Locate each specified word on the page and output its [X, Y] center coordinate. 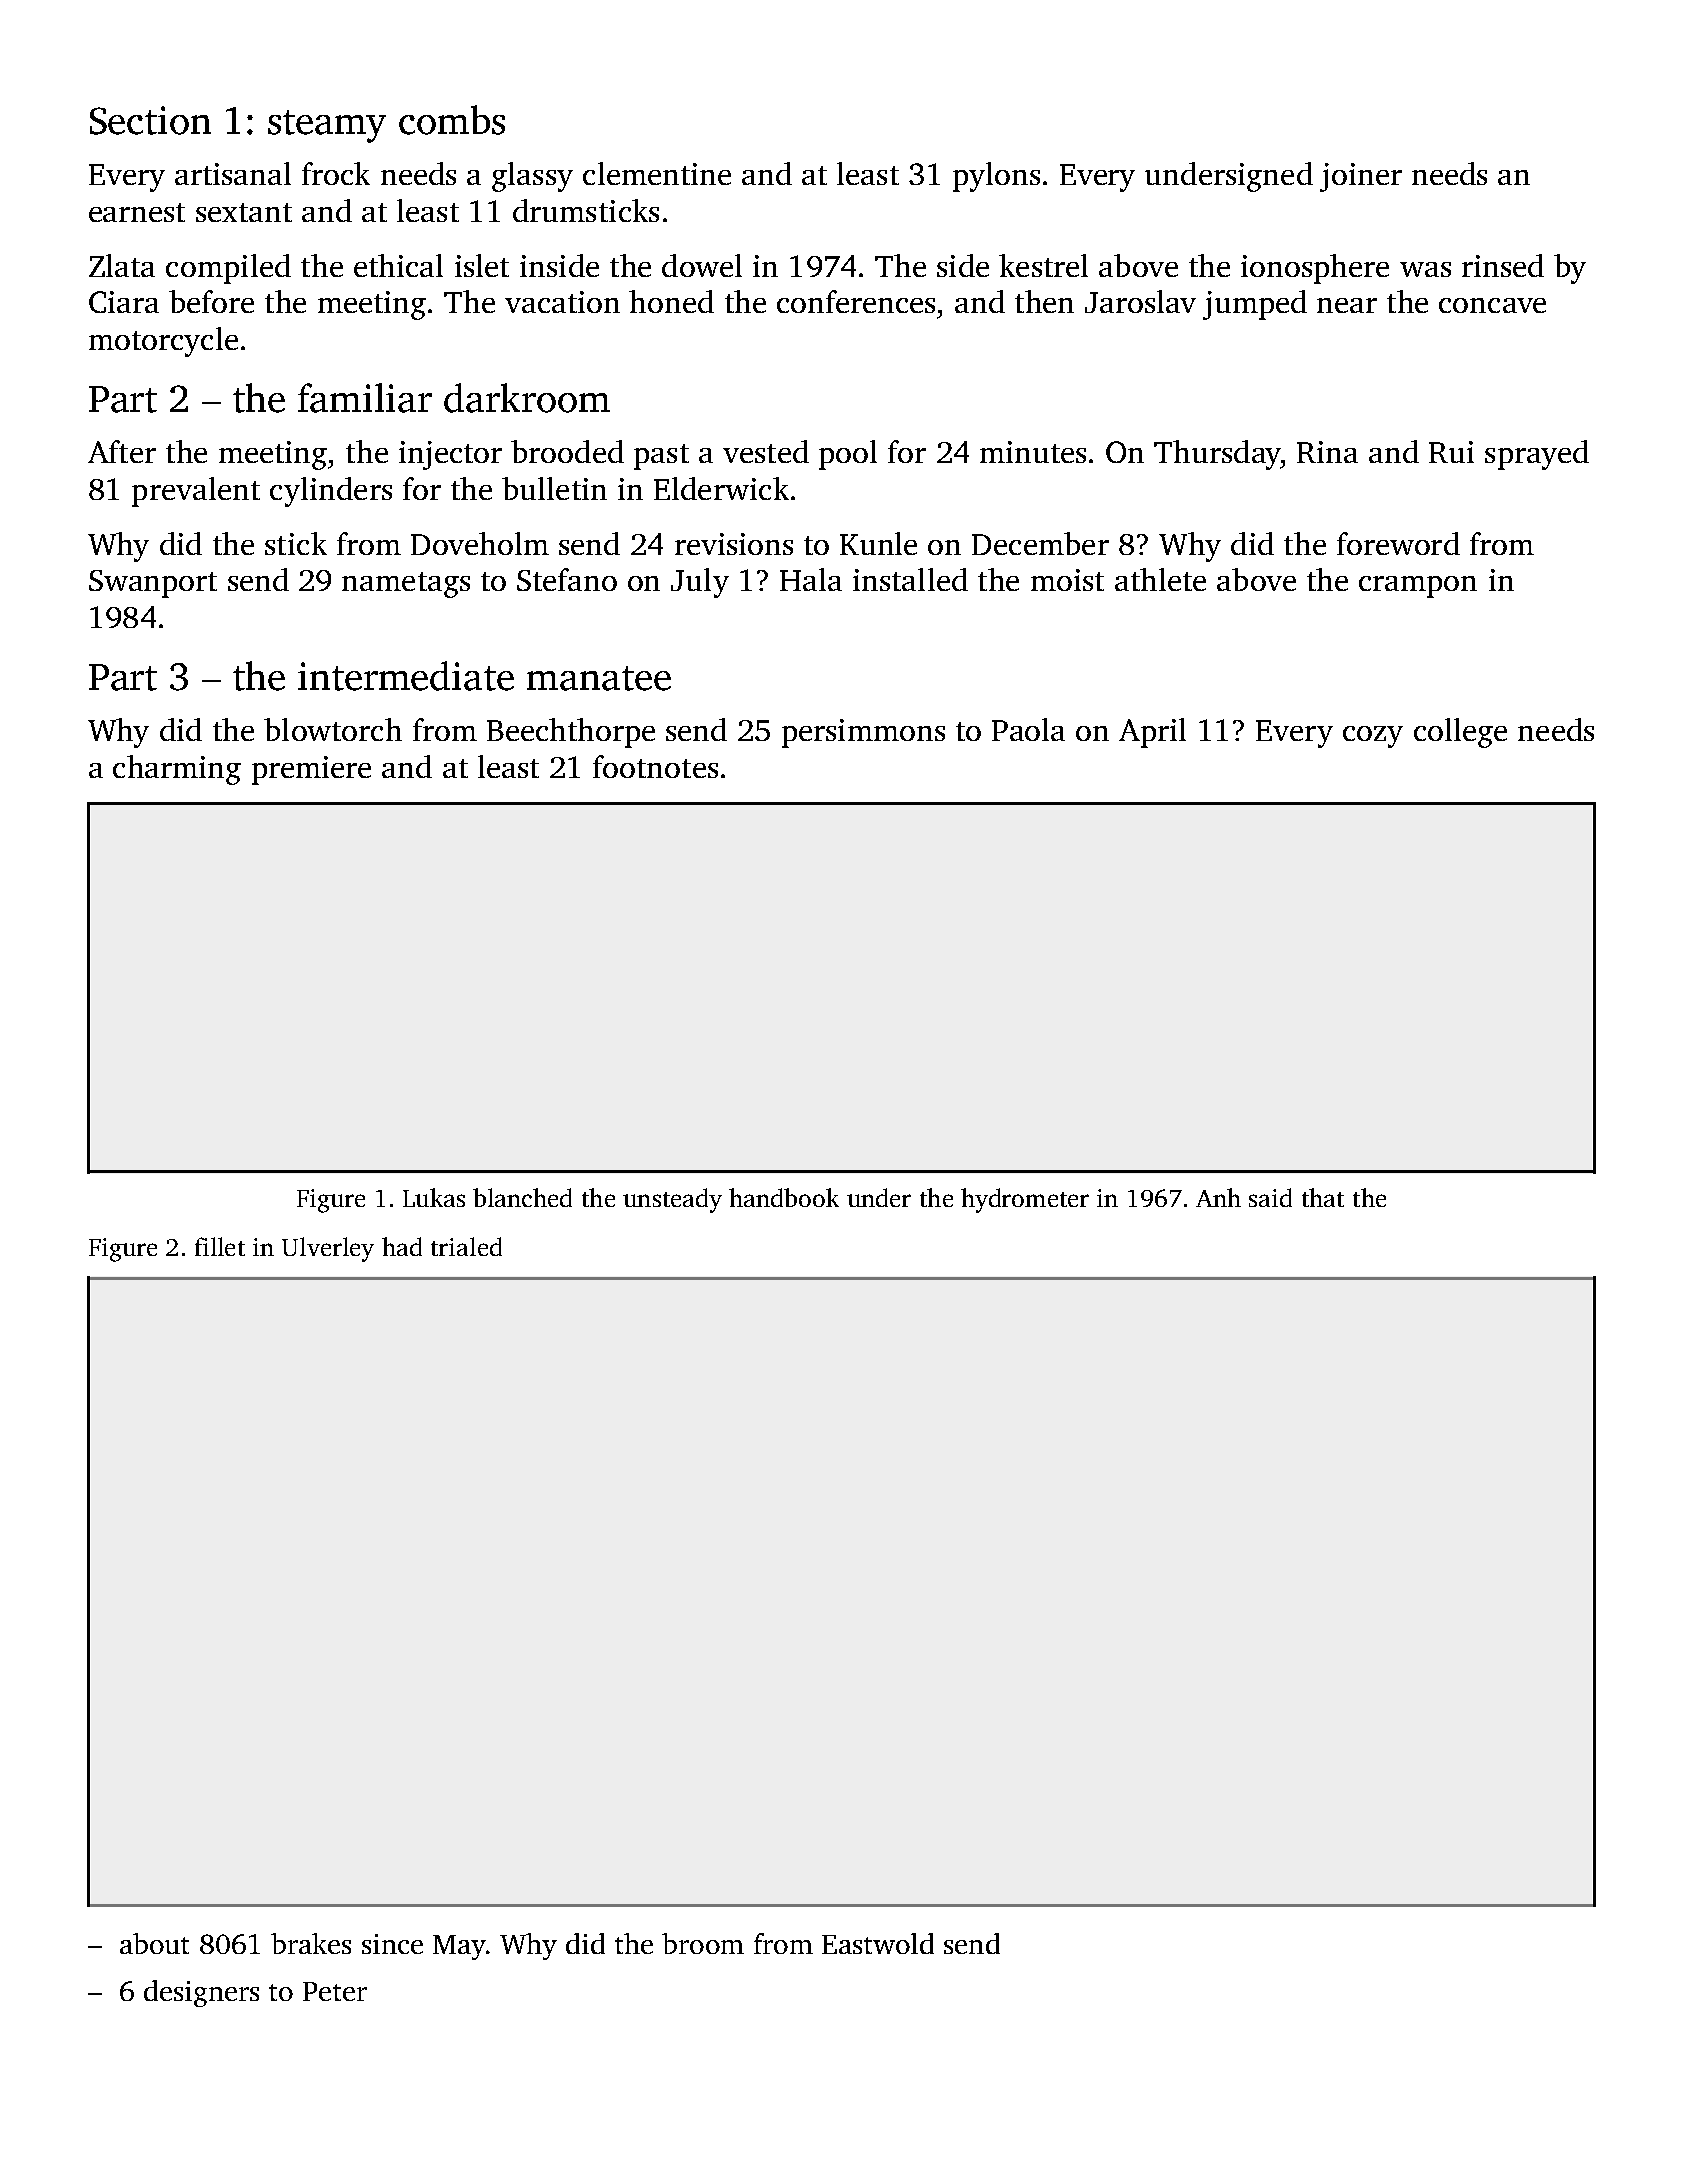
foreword [1398, 543]
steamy [327, 126]
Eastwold [878, 1943]
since [392, 1944]
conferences [856, 301]
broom [703, 1943]
